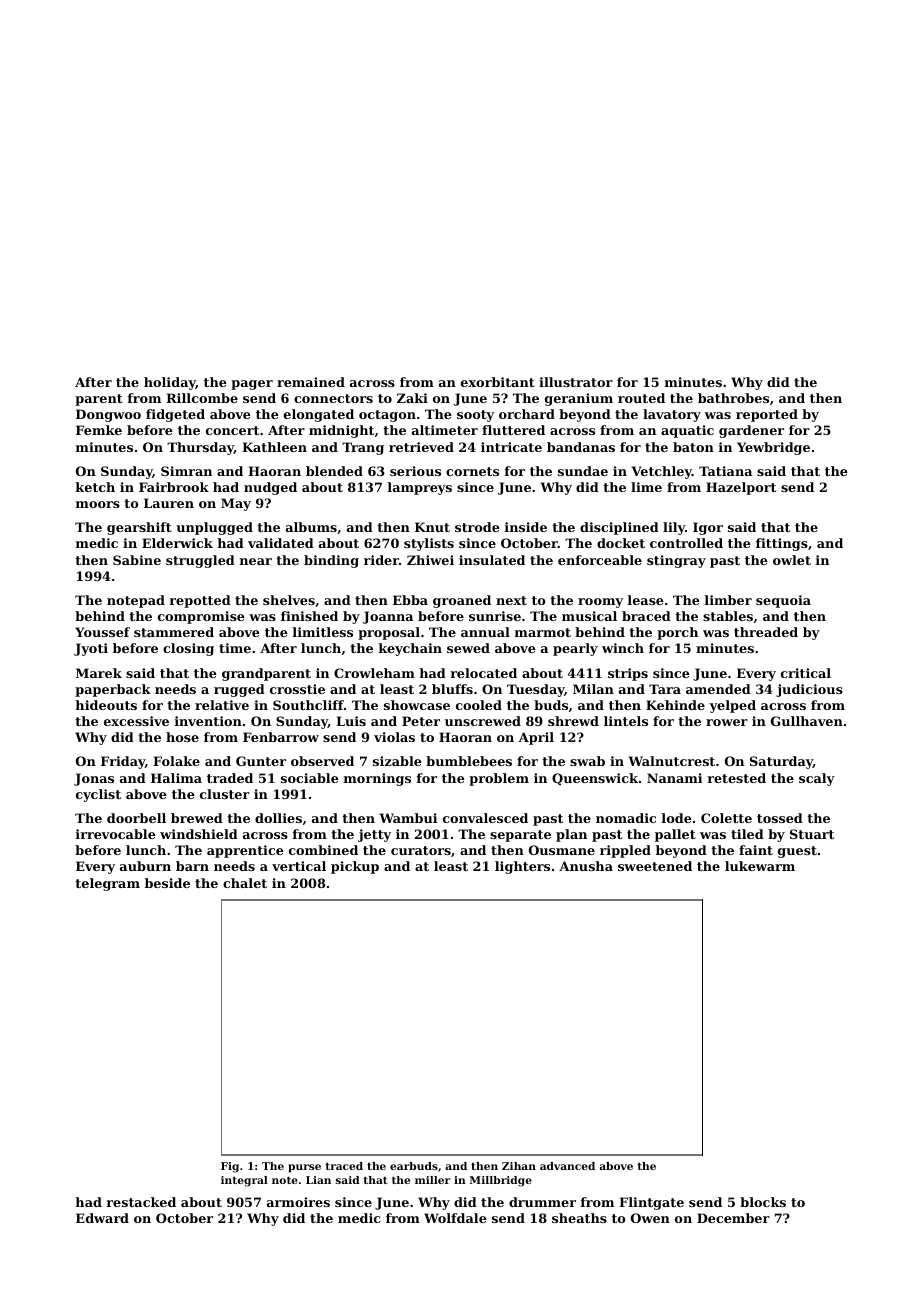 The height and width of the page is (1308, 924). I want to click on rugged, so click(239, 690).
